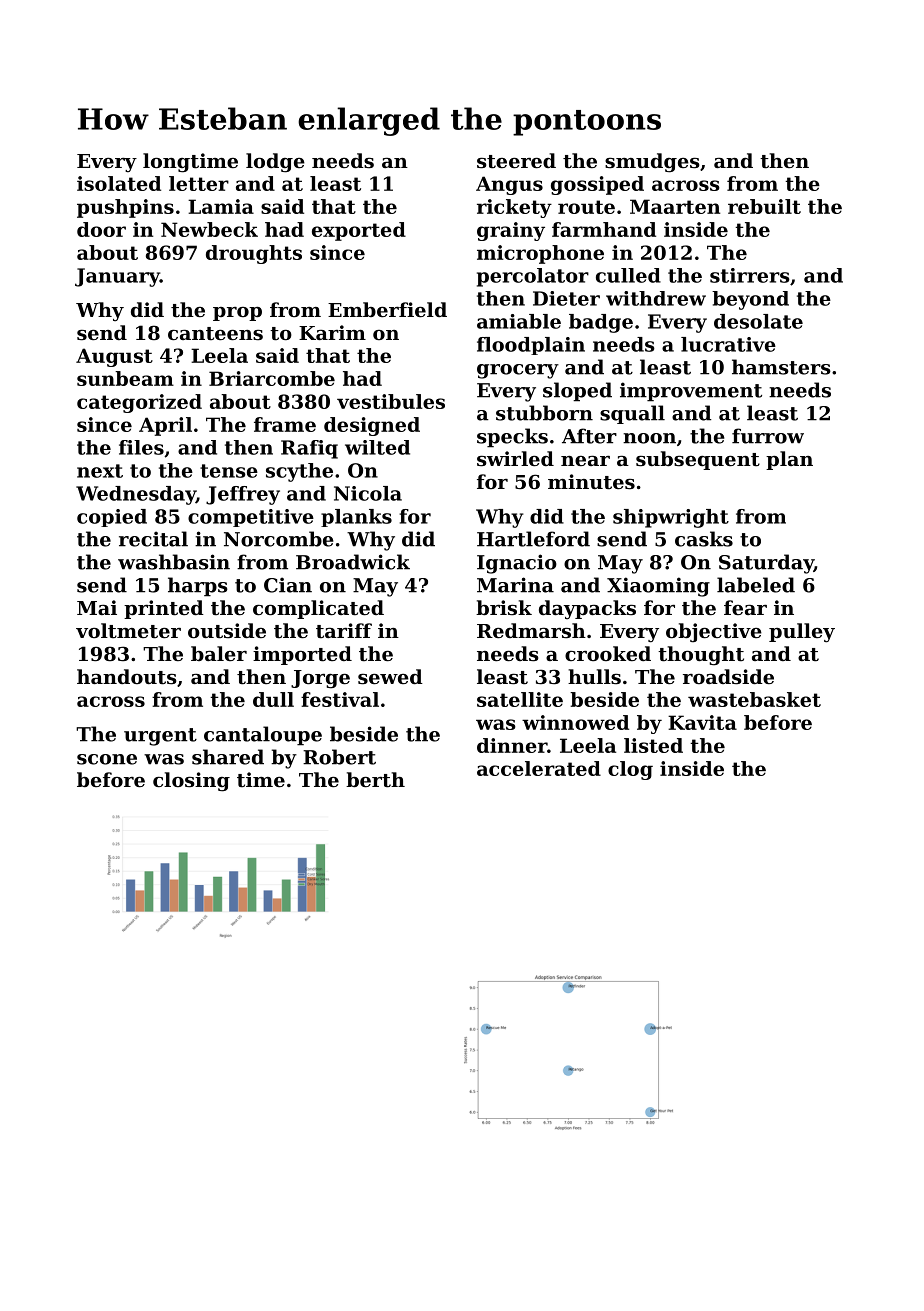  What do you see at coordinates (339, 757) in the document?
I see `Robert` at bounding box center [339, 757].
